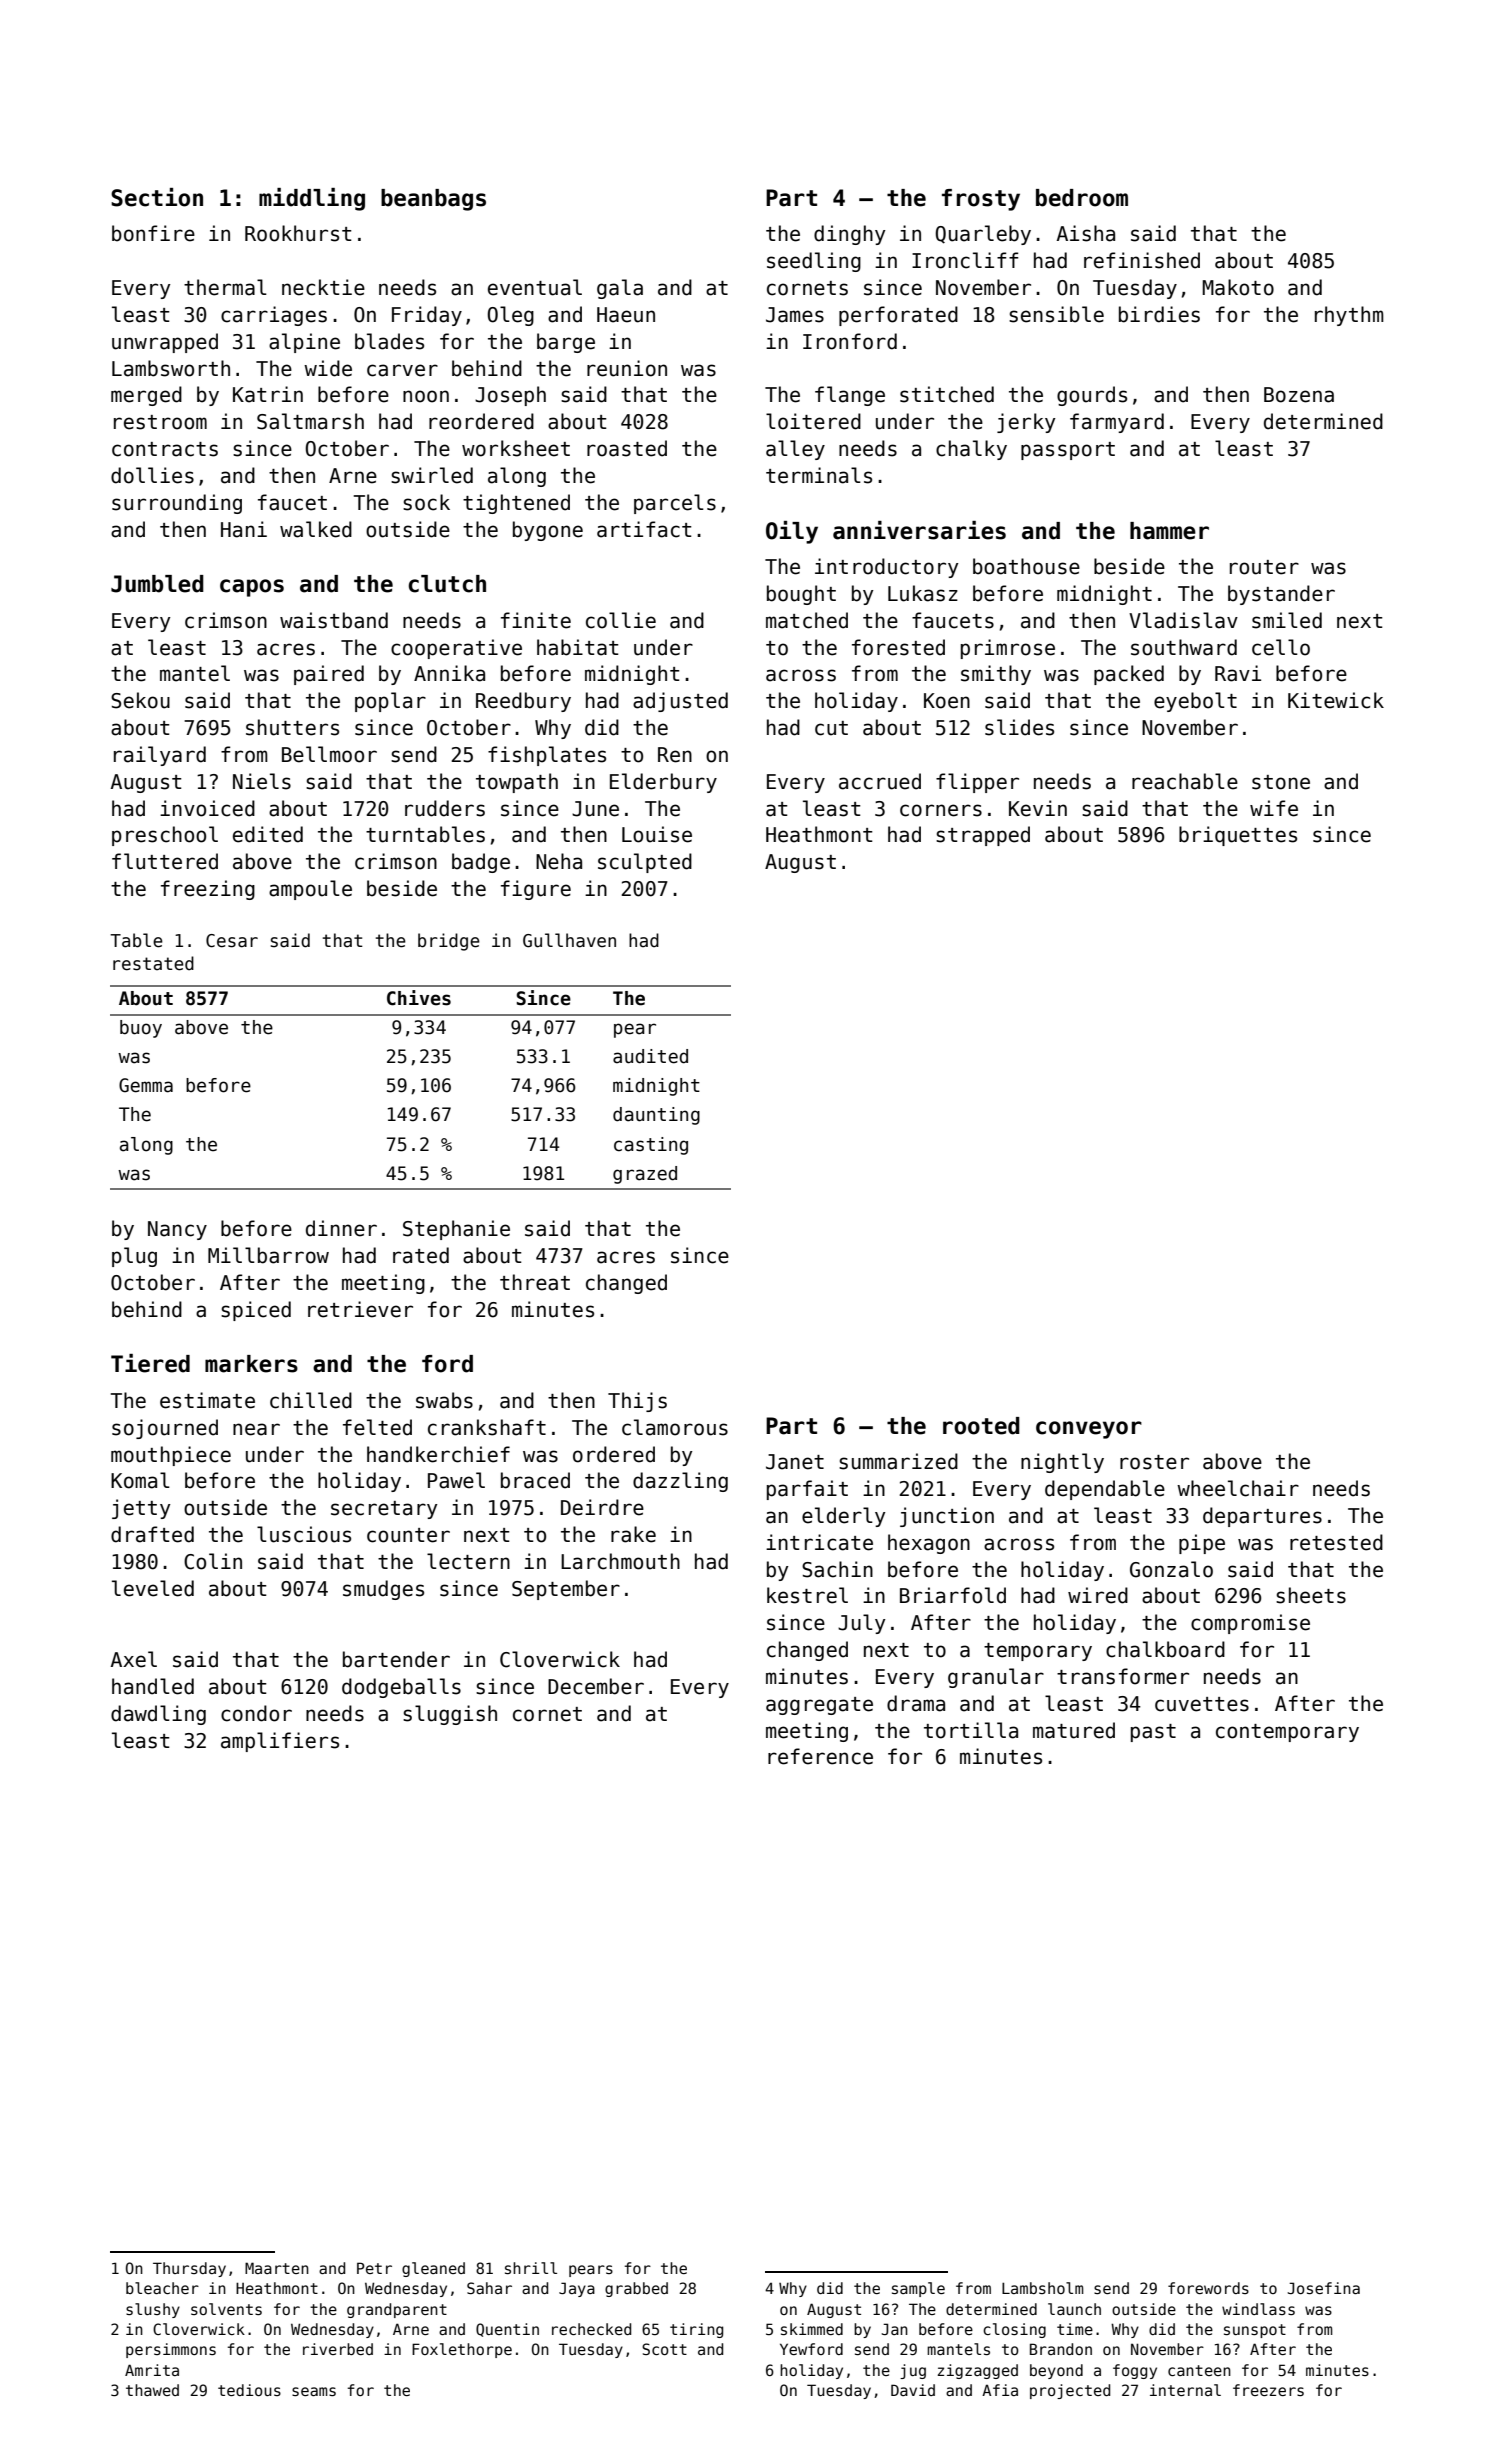 The image size is (1496, 2464). Describe the element at coordinates (850, 396) in the document. I see `flange` at that location.
